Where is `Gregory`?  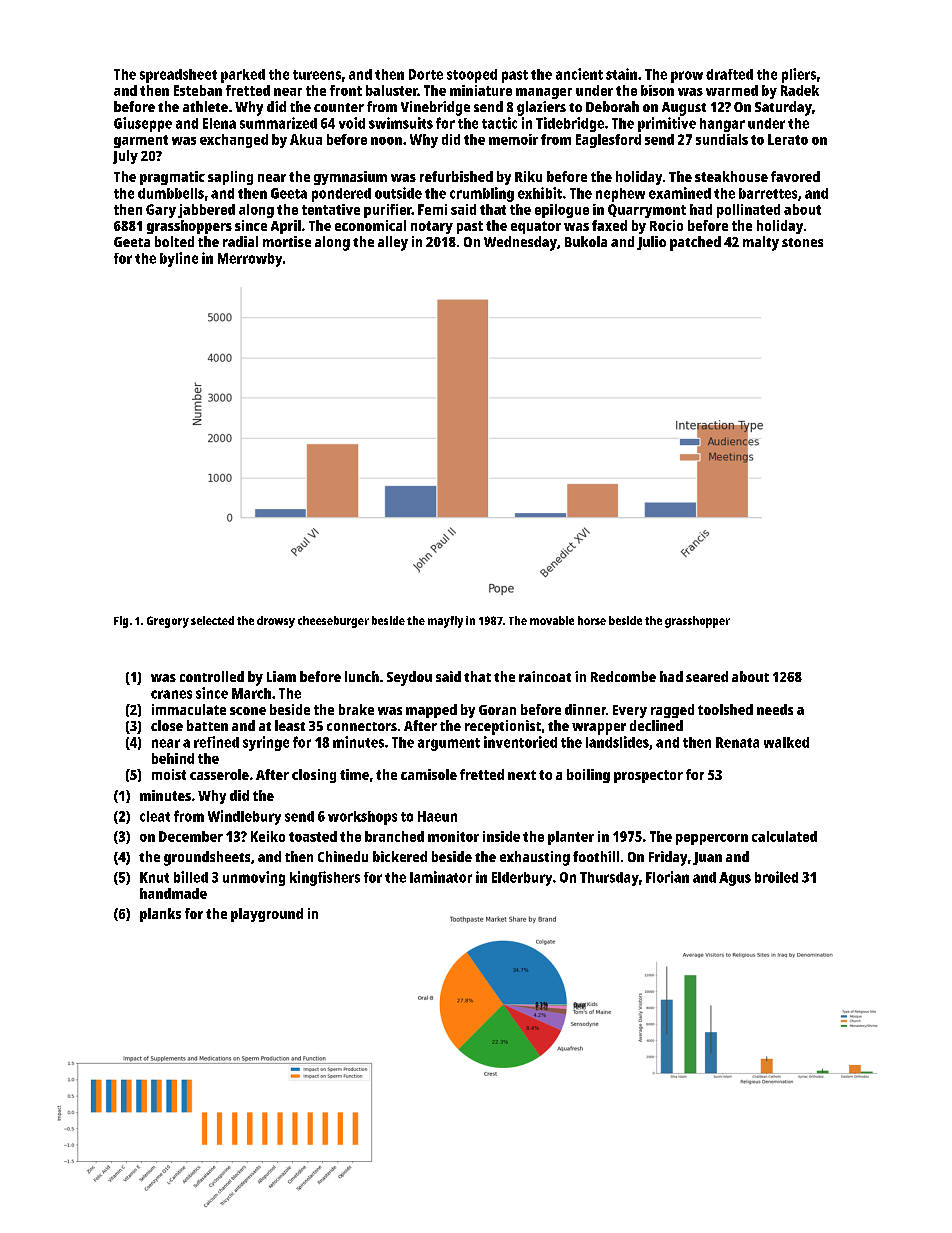
Gregory is located at coordinates (168, 622).
